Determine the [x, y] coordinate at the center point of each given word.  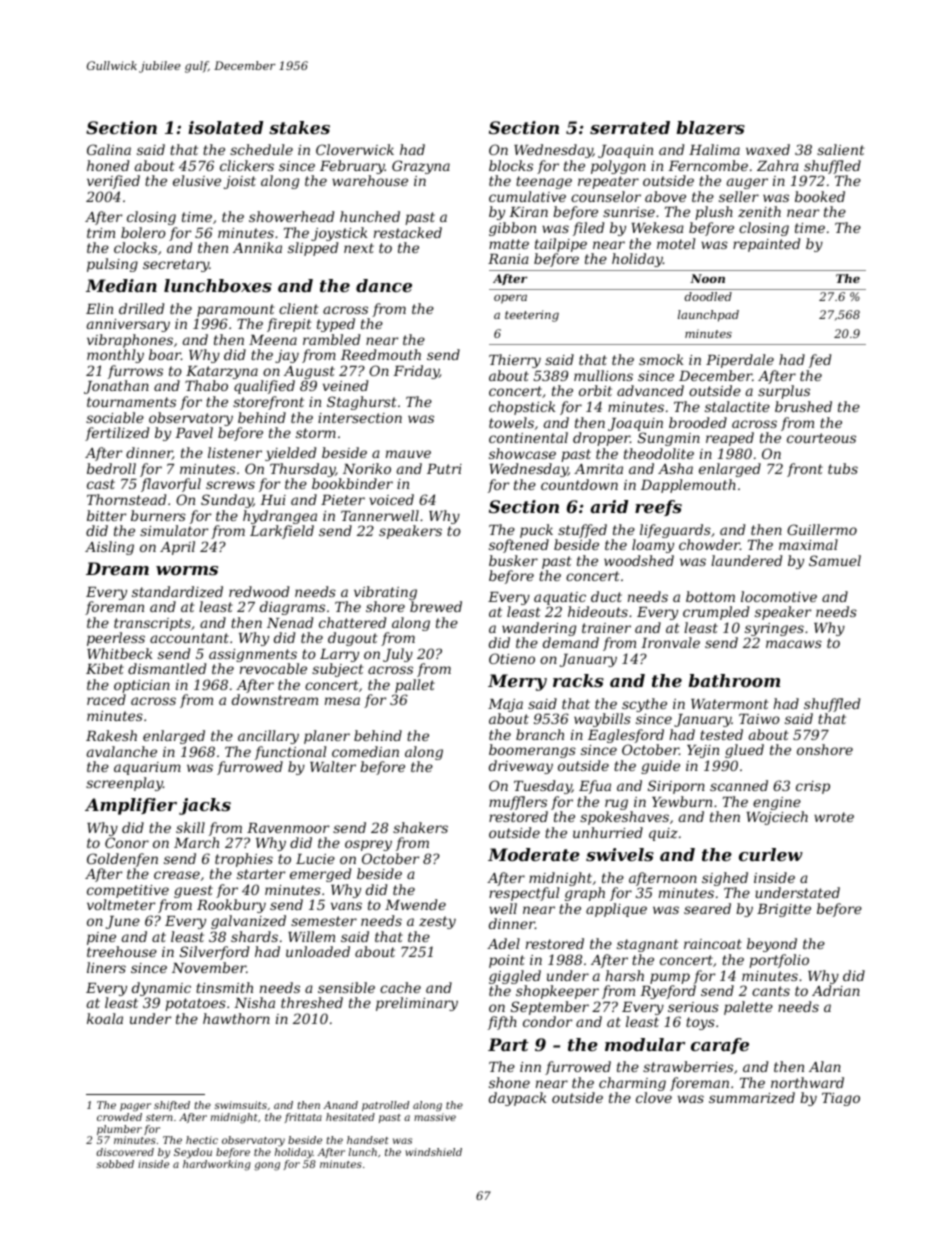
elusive [197, 180]
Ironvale [670, 642]
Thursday [302, 470]
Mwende [415, 904]
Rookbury [231, 906]
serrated [630, 127]
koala [105, 1018]
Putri [444, 469]
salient [841, 149]
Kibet [105, 668]
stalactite [737, 406]
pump [670, 978]
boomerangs [532, 751]
